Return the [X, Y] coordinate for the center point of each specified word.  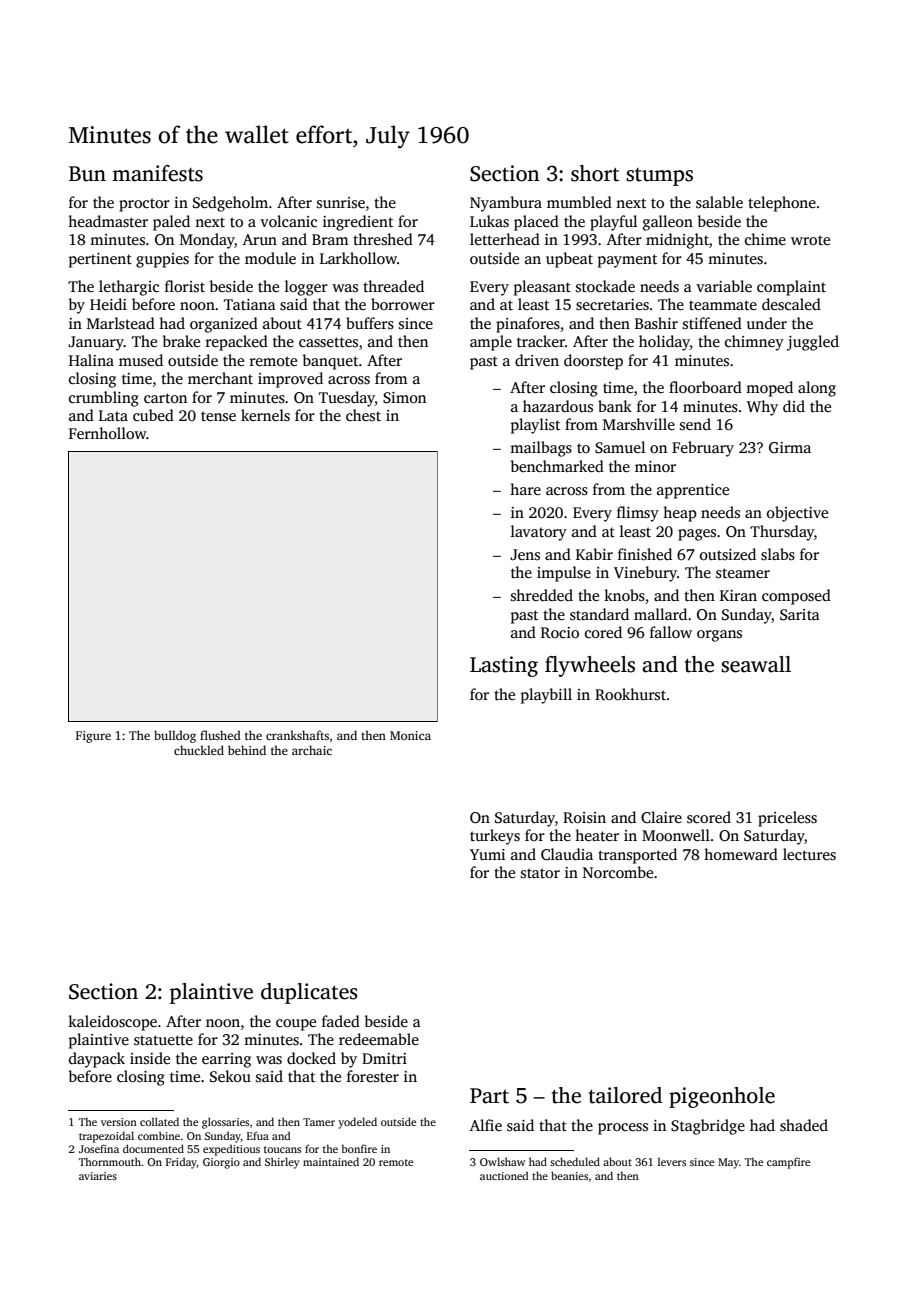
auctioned [504, 1175]
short [595, 173]
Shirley [282, 1163]
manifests [157, 173]
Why [762, 408]
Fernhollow [107, 433]
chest [363, 415]
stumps [659, 177]
